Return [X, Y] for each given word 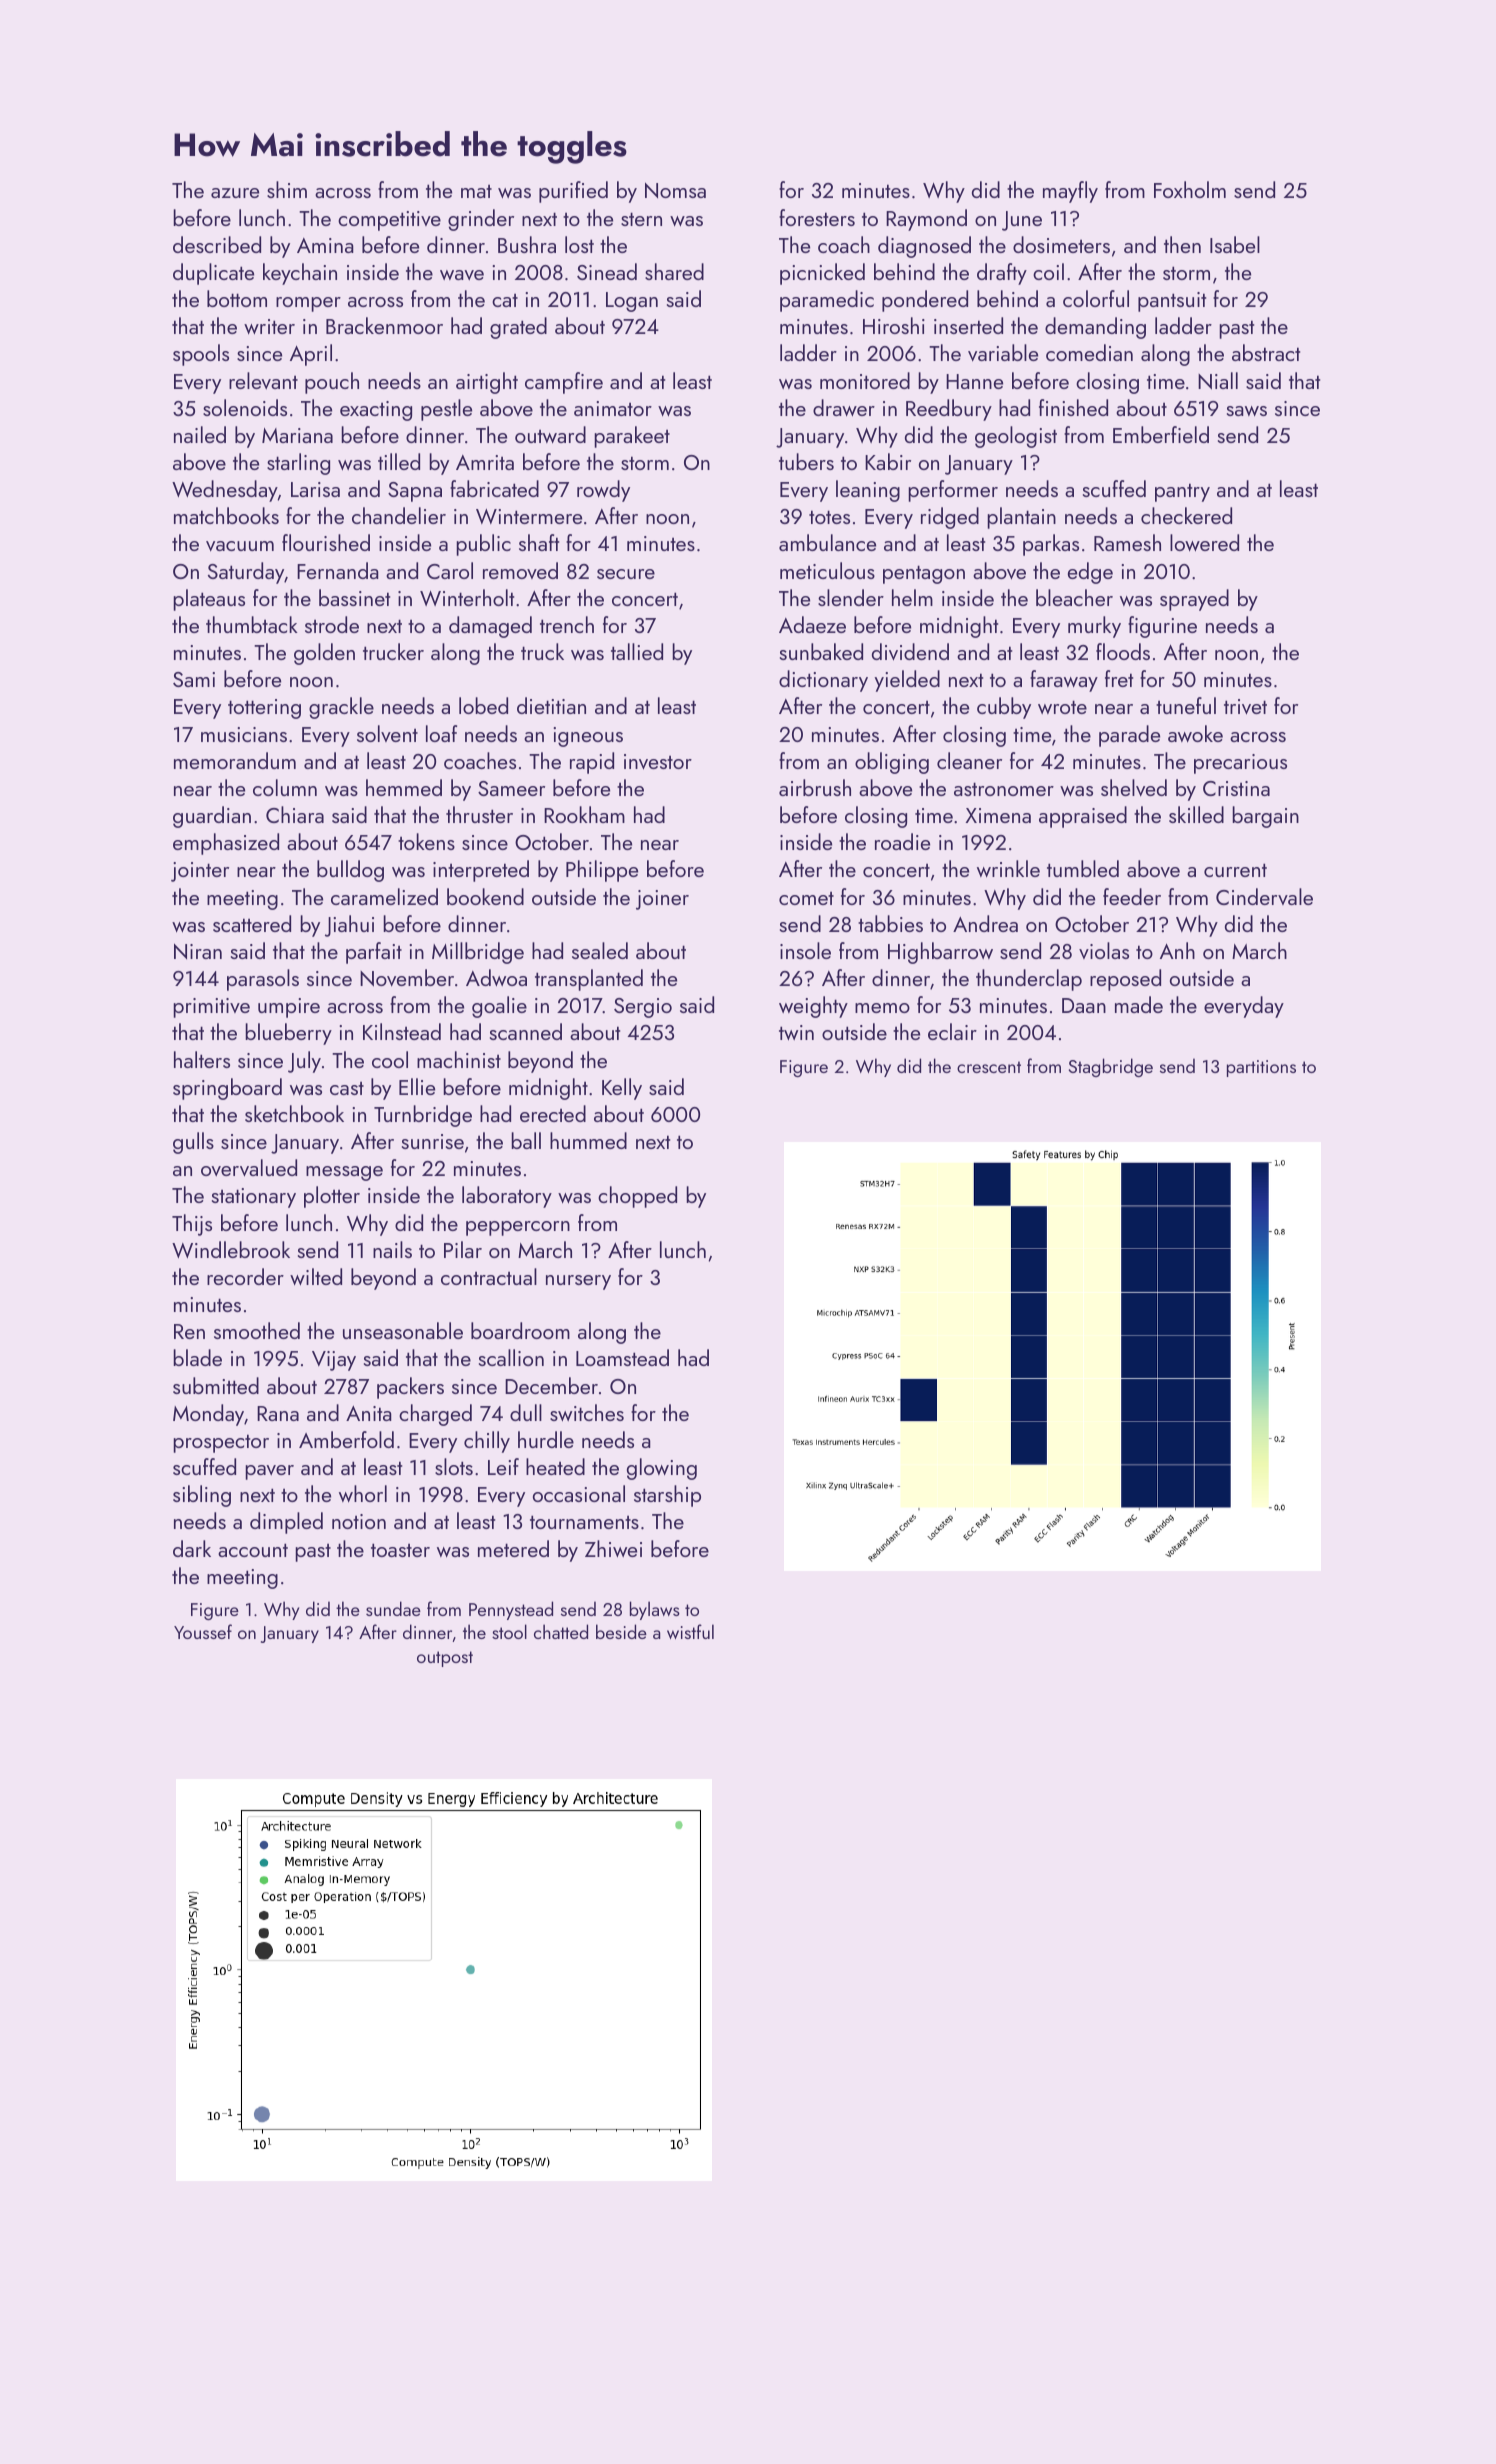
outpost [445, 1659]
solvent [387, 733]
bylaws [655, 1610]
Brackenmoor [384, 325]
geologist [1016, 437]
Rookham [584, 814]
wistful [690, 1631]
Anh [1177, 950]
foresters [817, 217]
